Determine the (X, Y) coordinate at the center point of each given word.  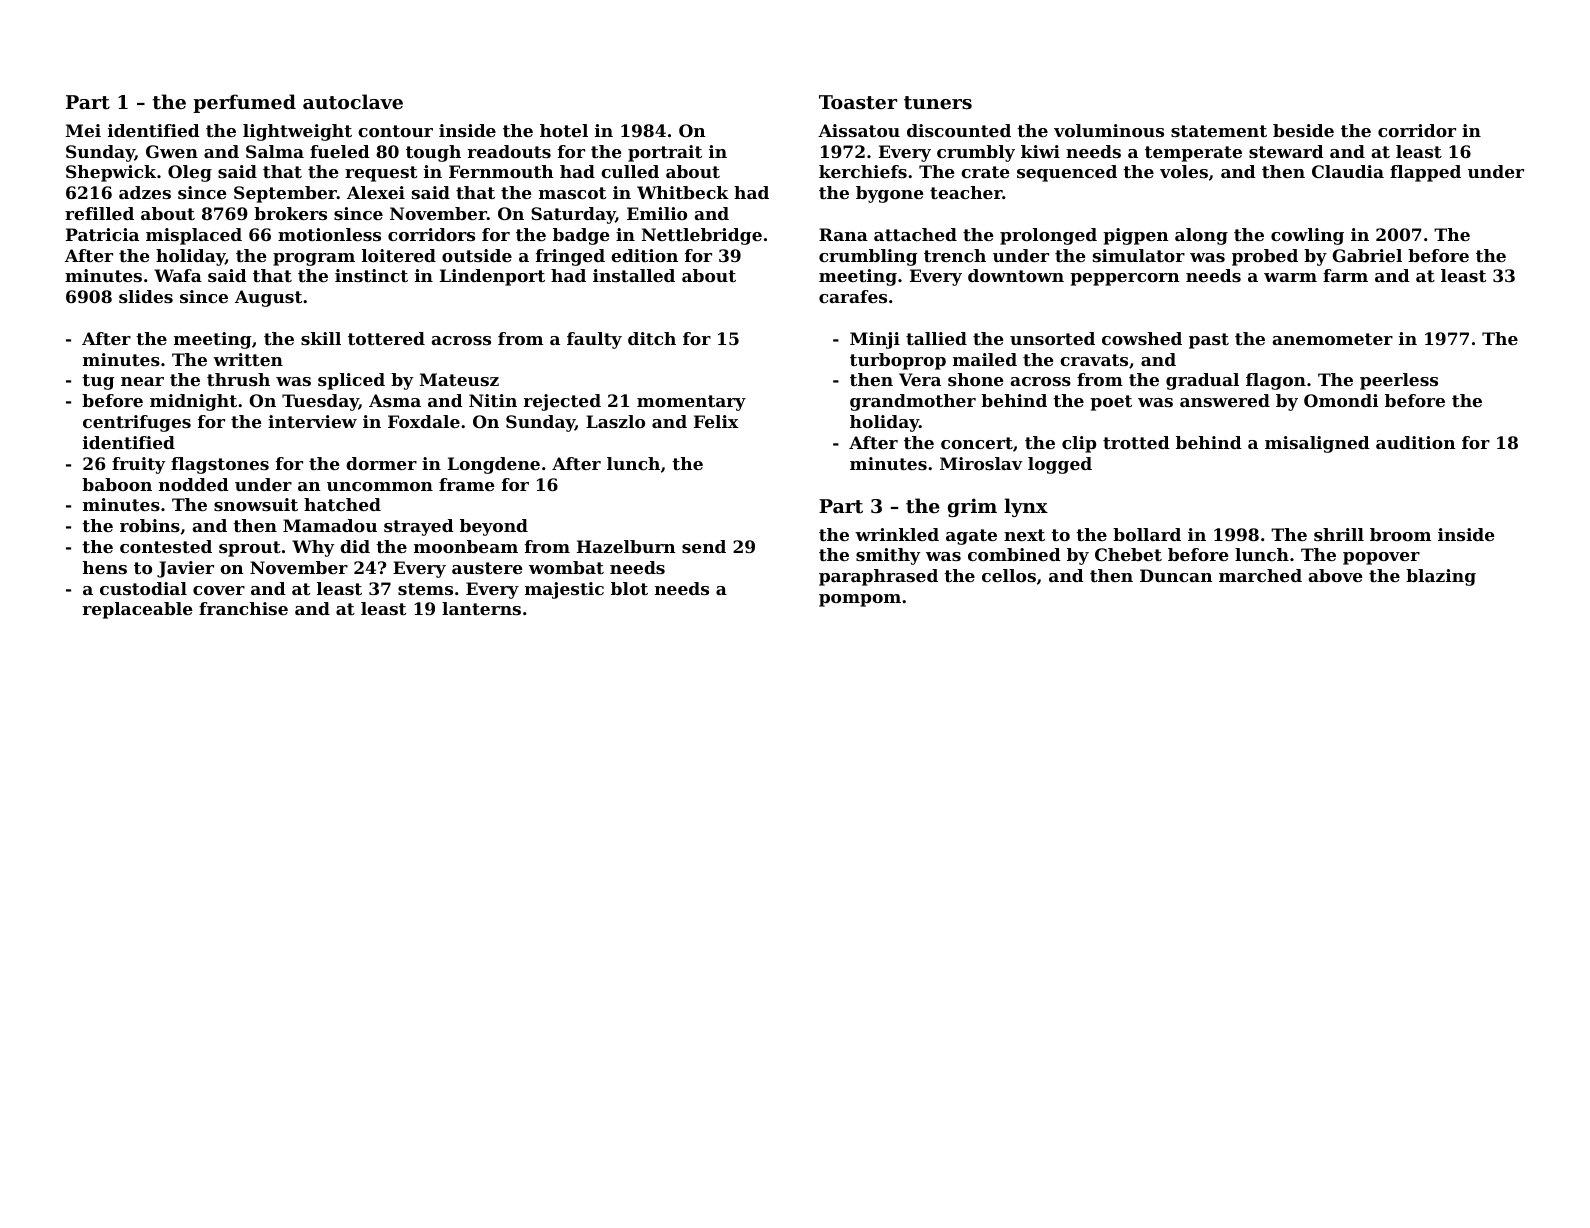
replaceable (138, 610)
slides (146, 296)
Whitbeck (683, 192)
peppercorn (1125, 279)
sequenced (1067, 173)
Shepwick (111, 173)
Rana (843, 234)
